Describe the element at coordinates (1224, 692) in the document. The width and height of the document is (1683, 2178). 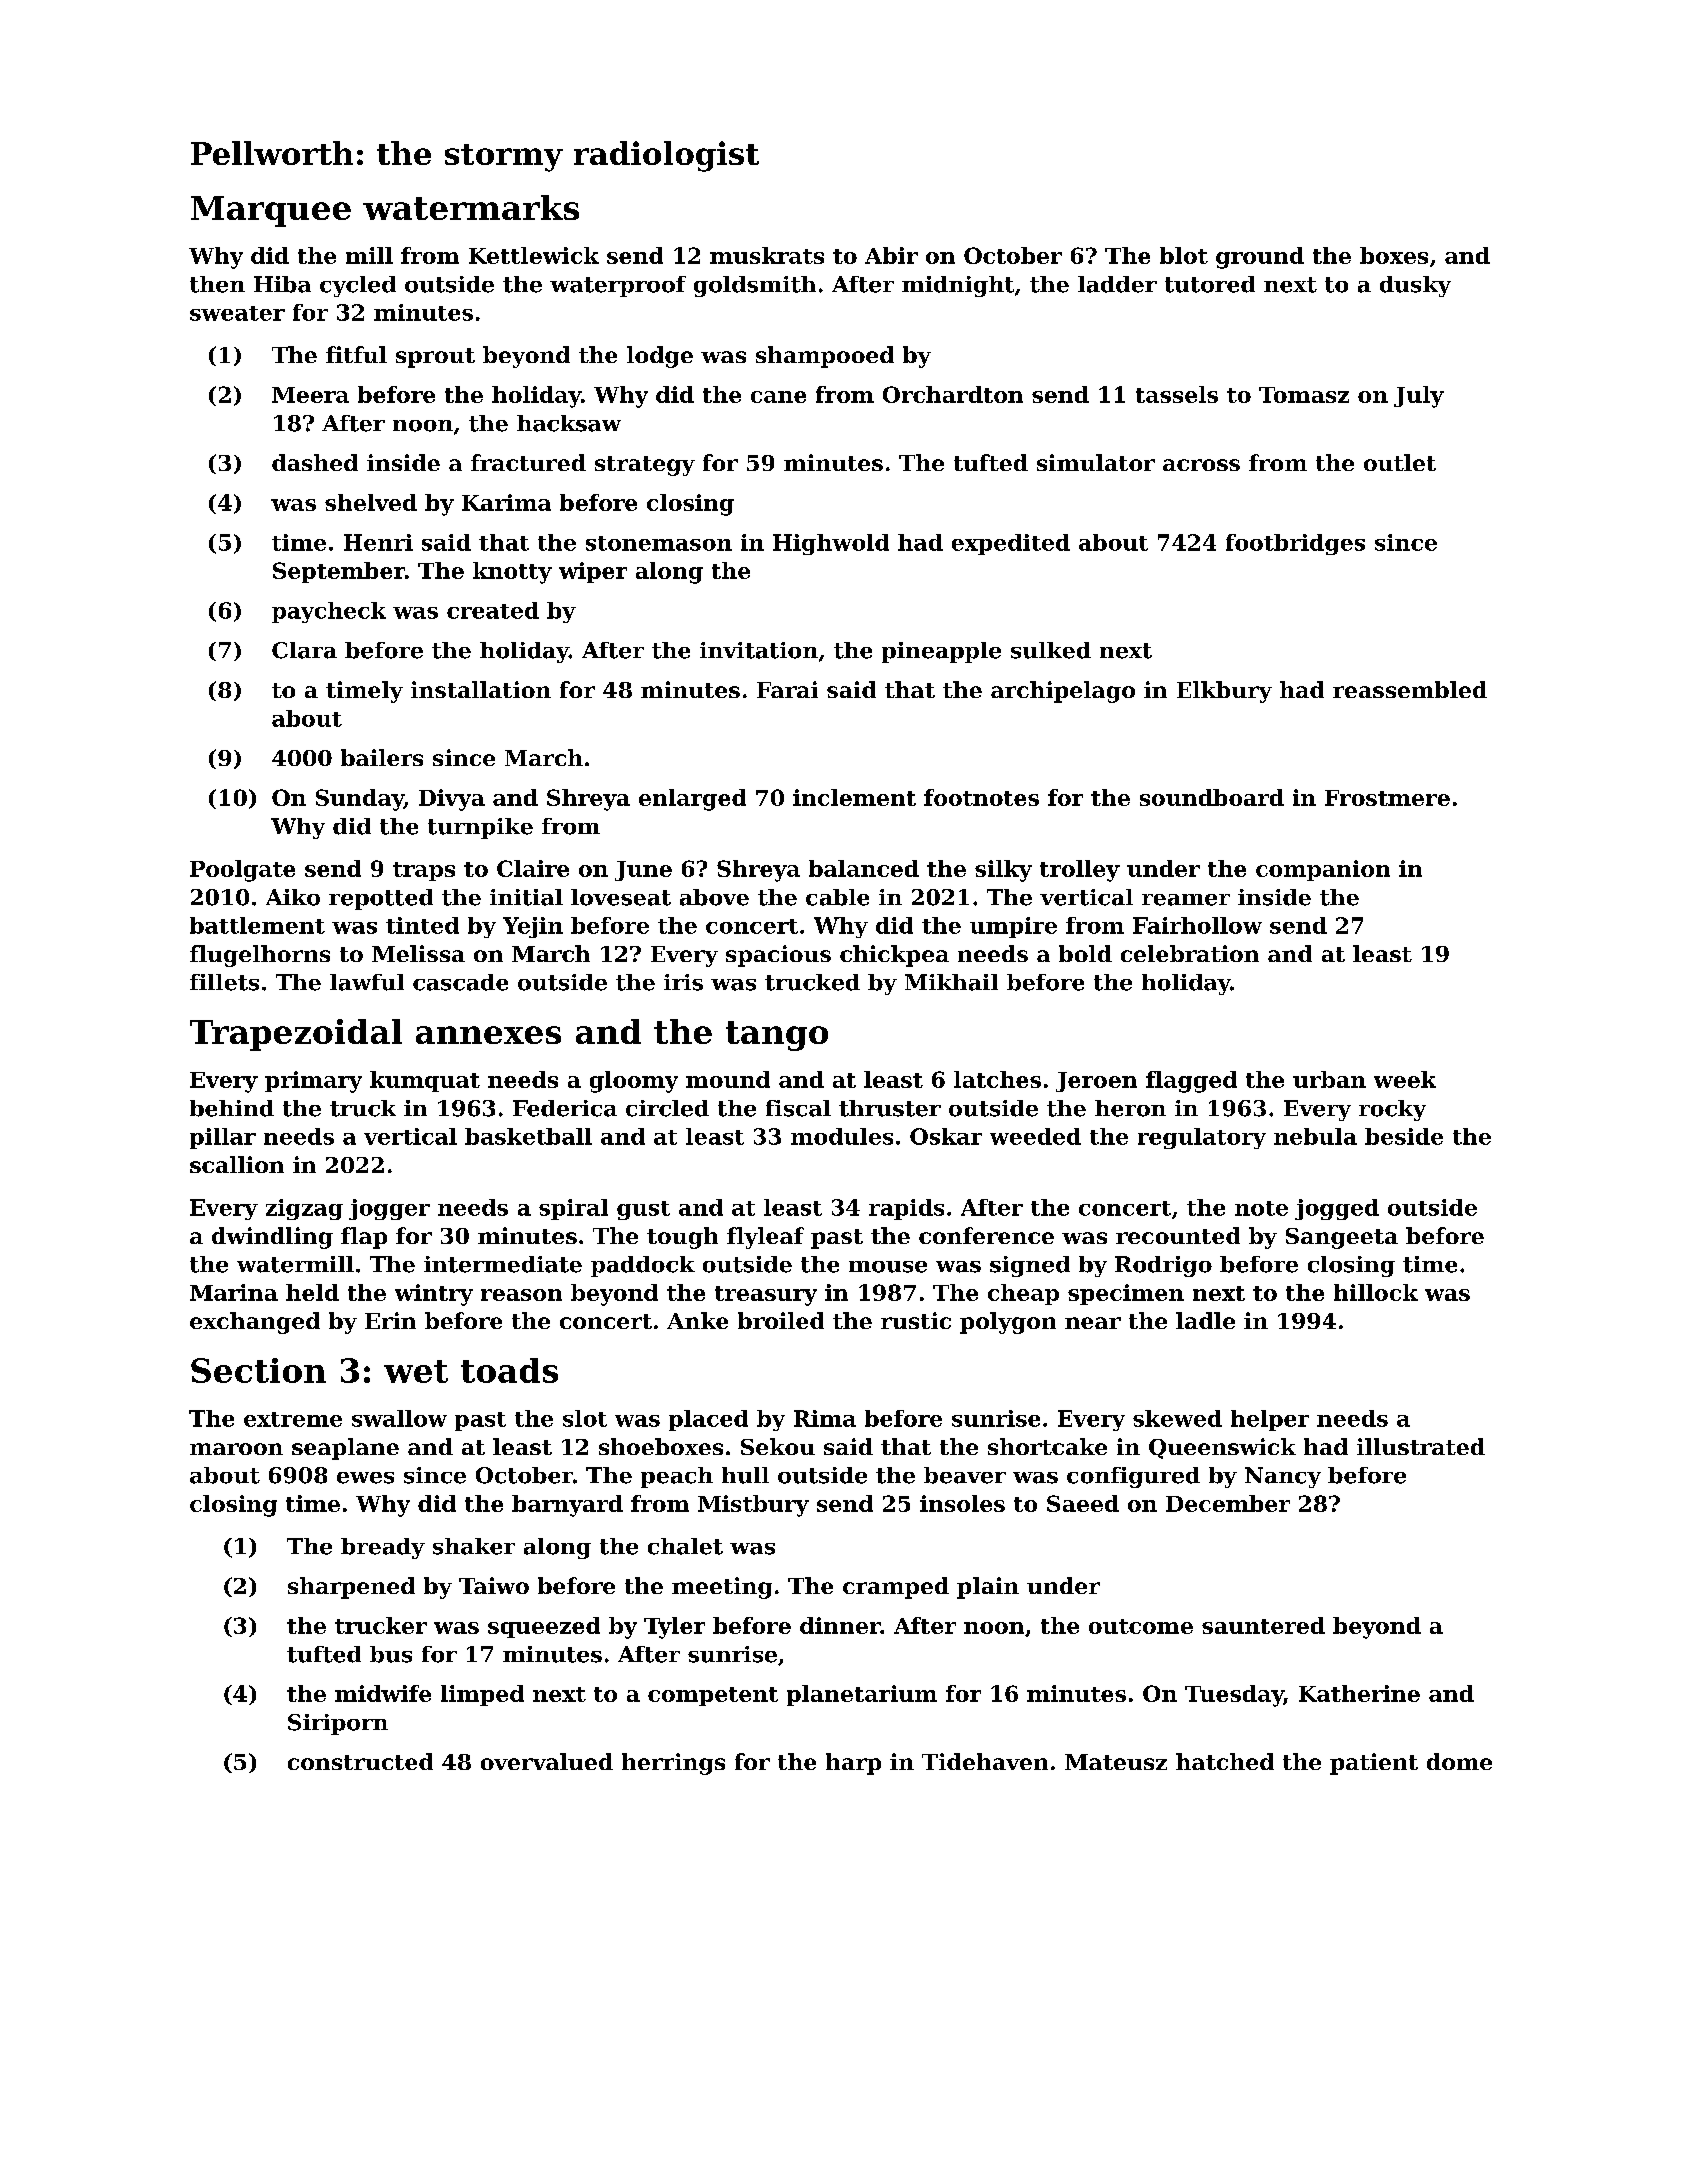
I see `Elkbury` at that location.
